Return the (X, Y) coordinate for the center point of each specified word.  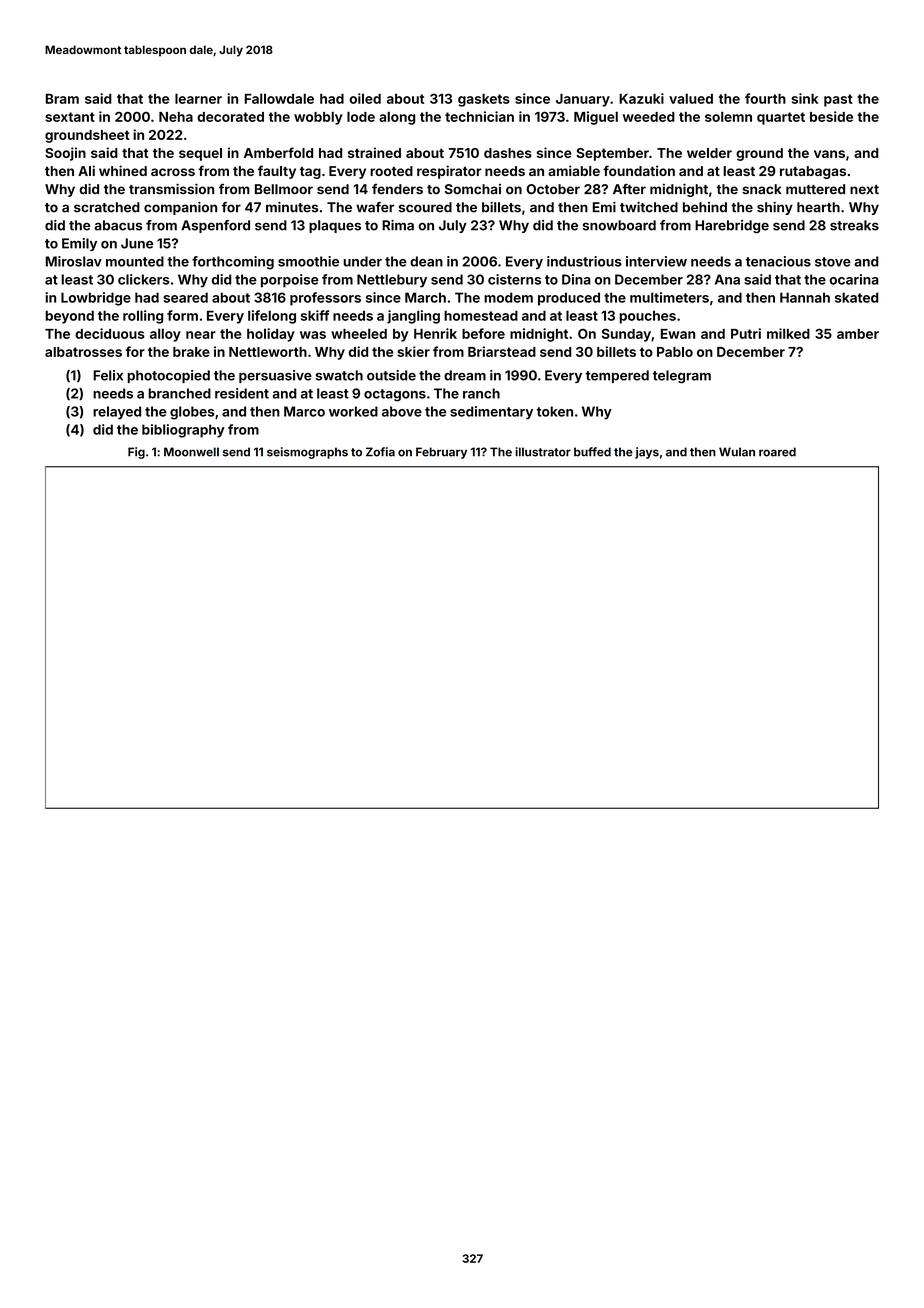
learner (198, 98)
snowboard (619, 225)
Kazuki (641, 98)
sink (805, 98)
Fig (136, 453)
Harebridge (732, 226)
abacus (118, 225)
